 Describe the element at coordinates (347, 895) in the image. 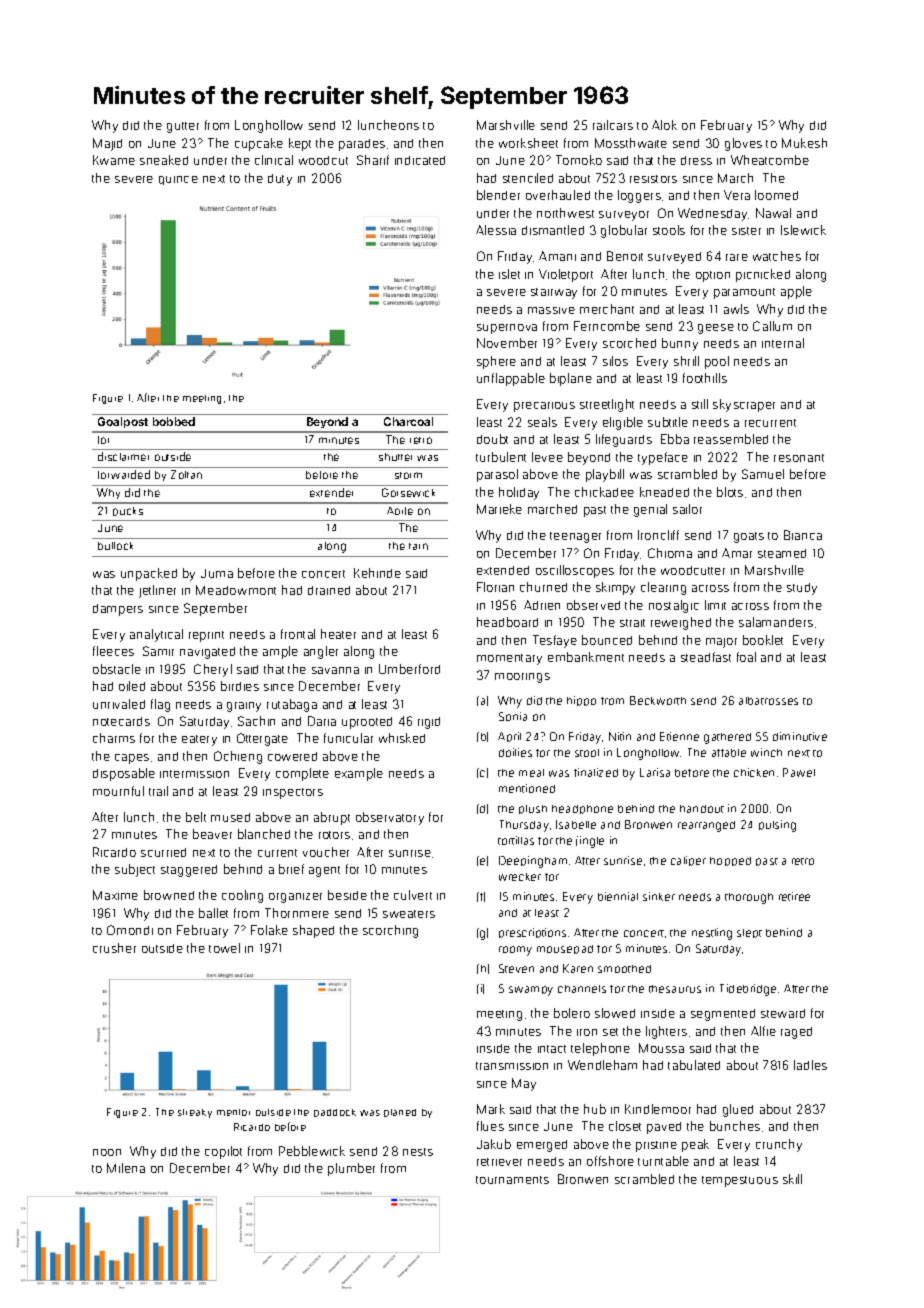

I see `beside` at that location.
